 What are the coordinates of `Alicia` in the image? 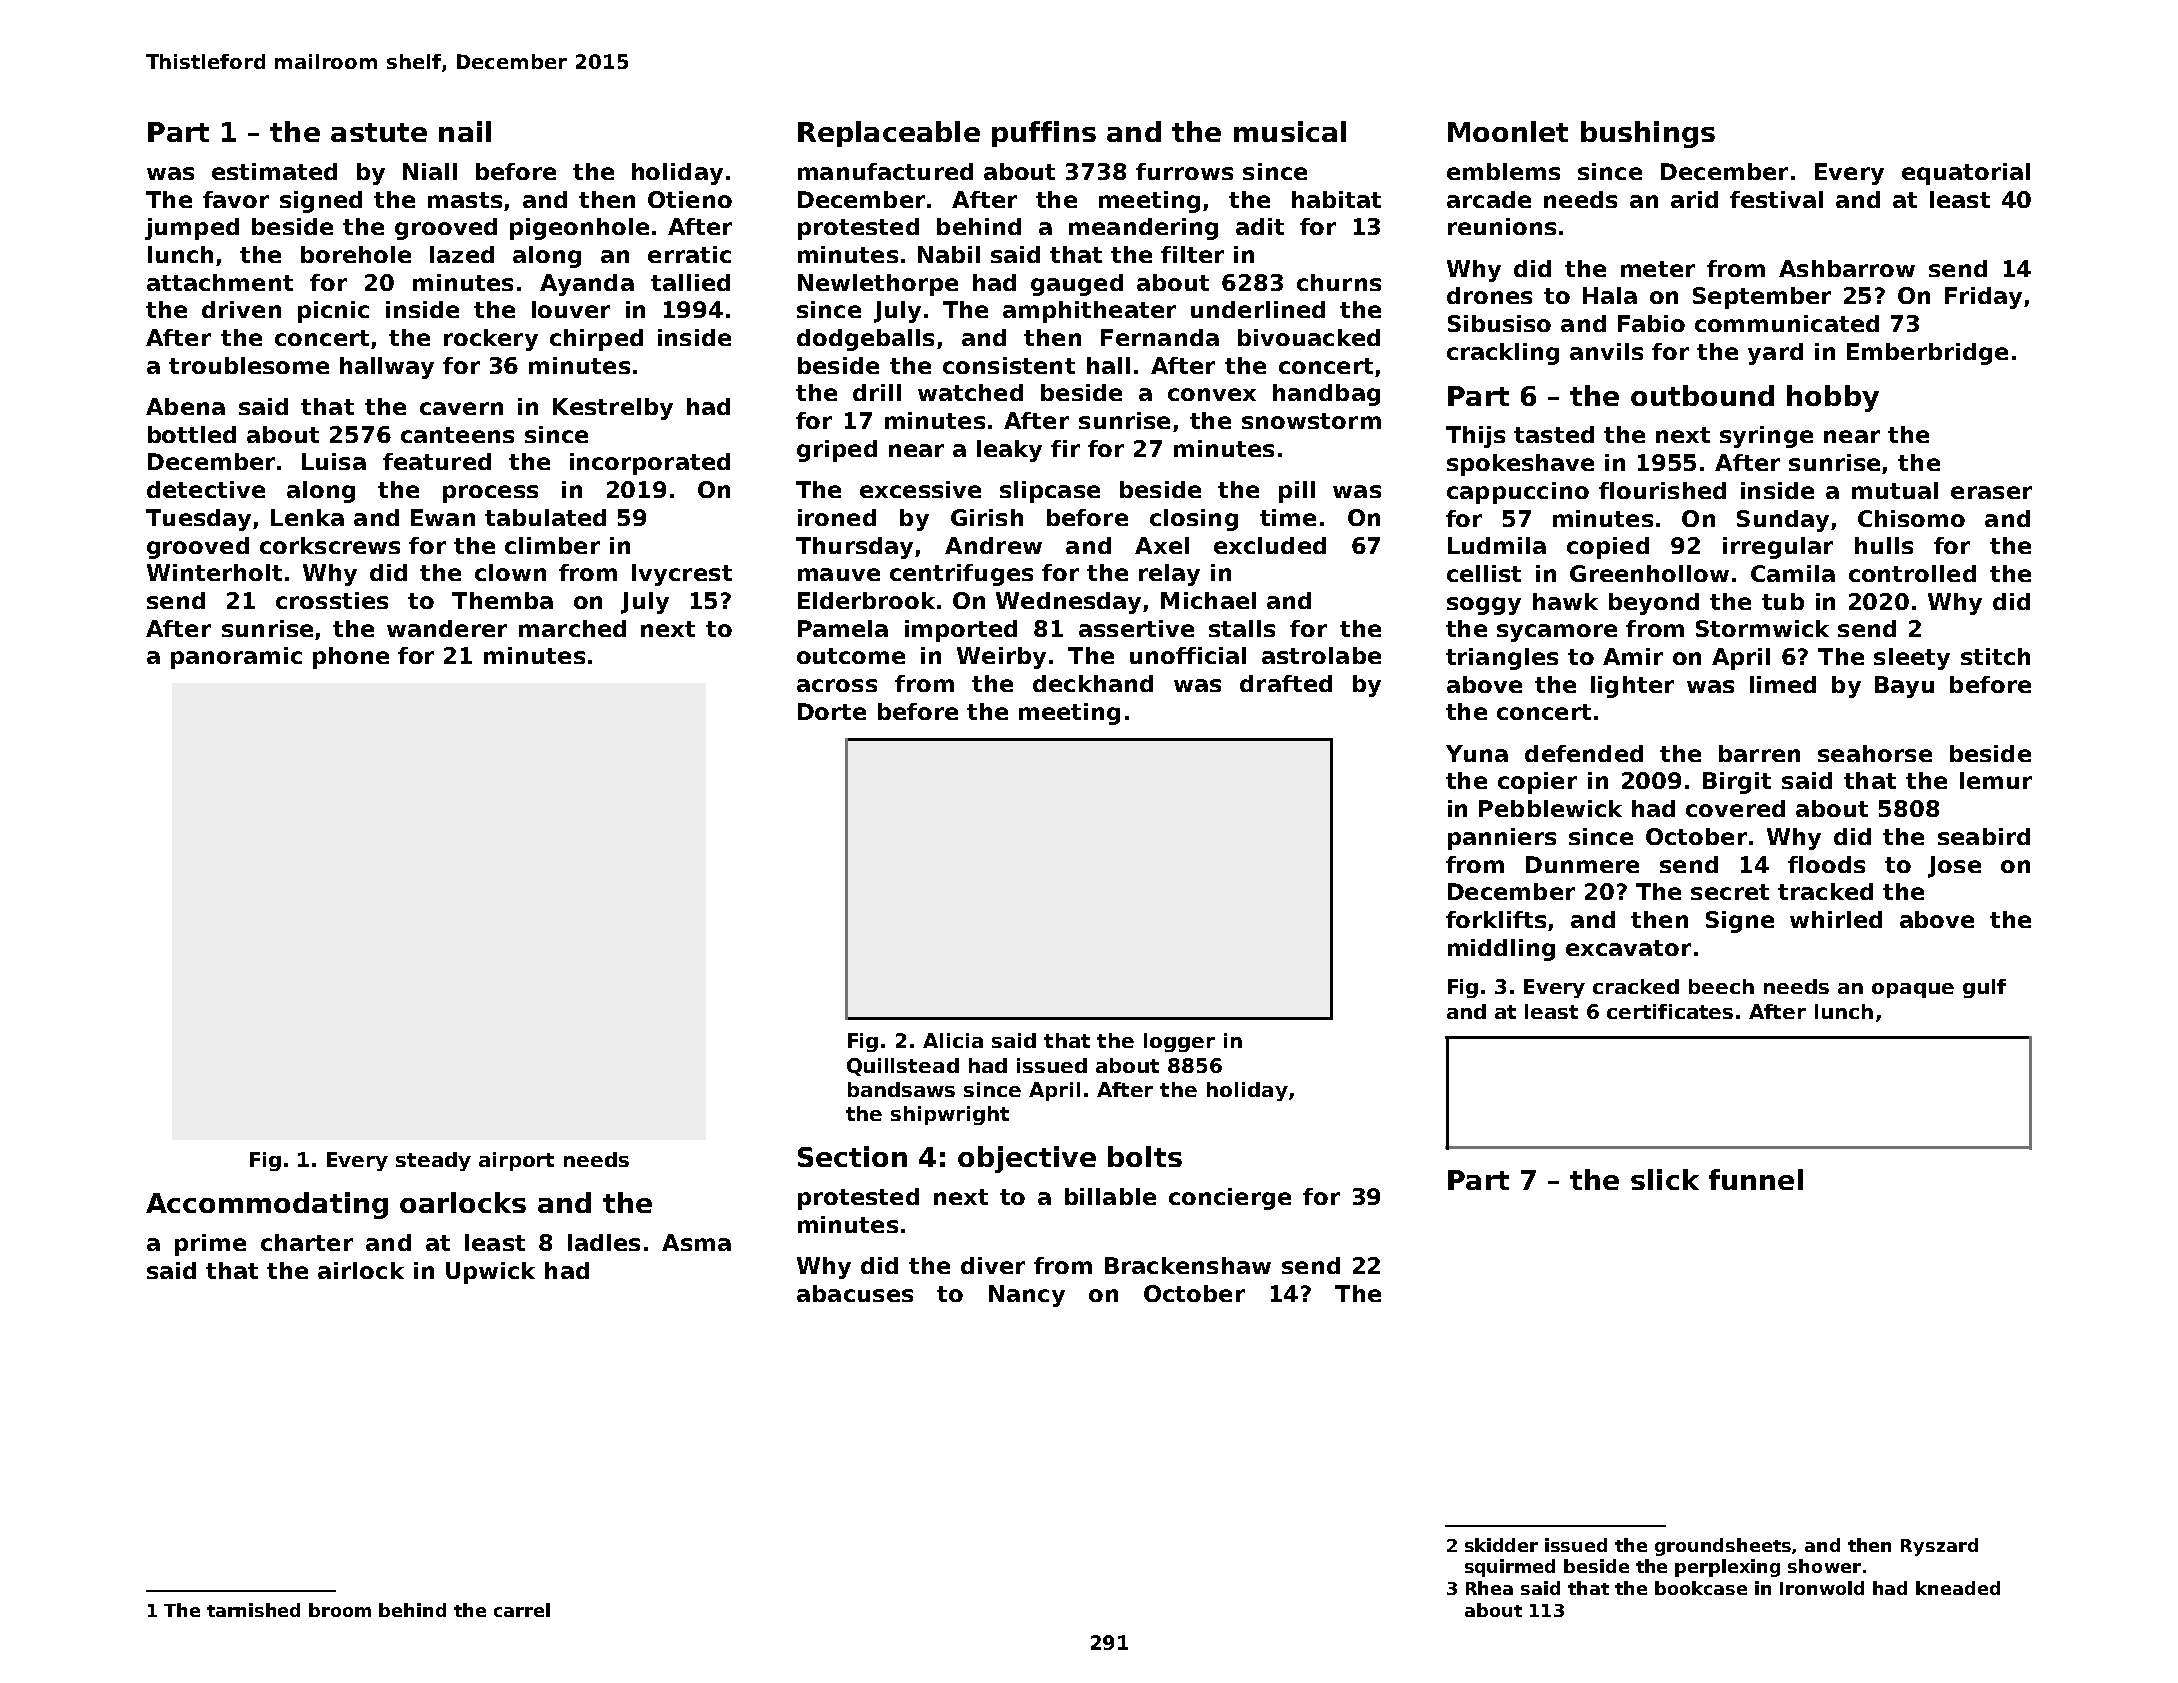 It's located at (953, 1040).
